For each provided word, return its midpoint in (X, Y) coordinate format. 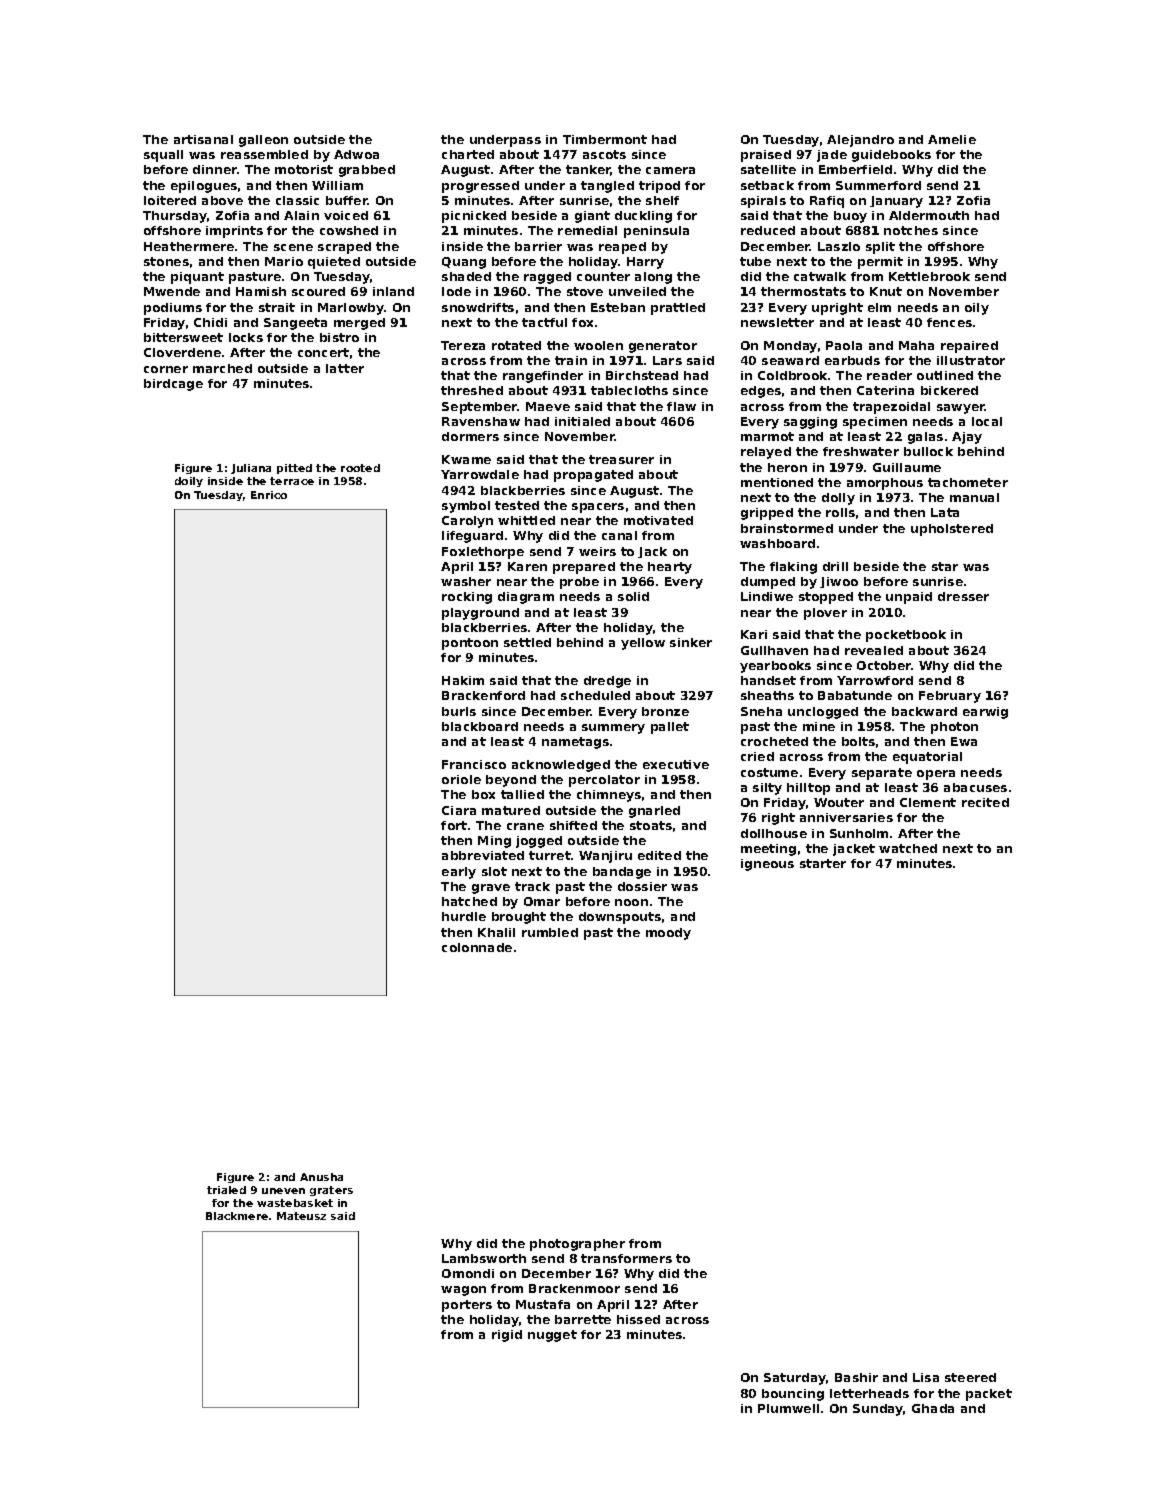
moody (668, 934)
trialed (226, 1190)
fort (454, 825)
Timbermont (605, 139)
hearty (670, 568)
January (896, 202)
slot (494, 871)
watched (908, 848)
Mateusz (301, 1216)
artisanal (203, 139)
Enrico (269, 495)
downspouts (620, 918)
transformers (626, 1258)
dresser (963, 596)
